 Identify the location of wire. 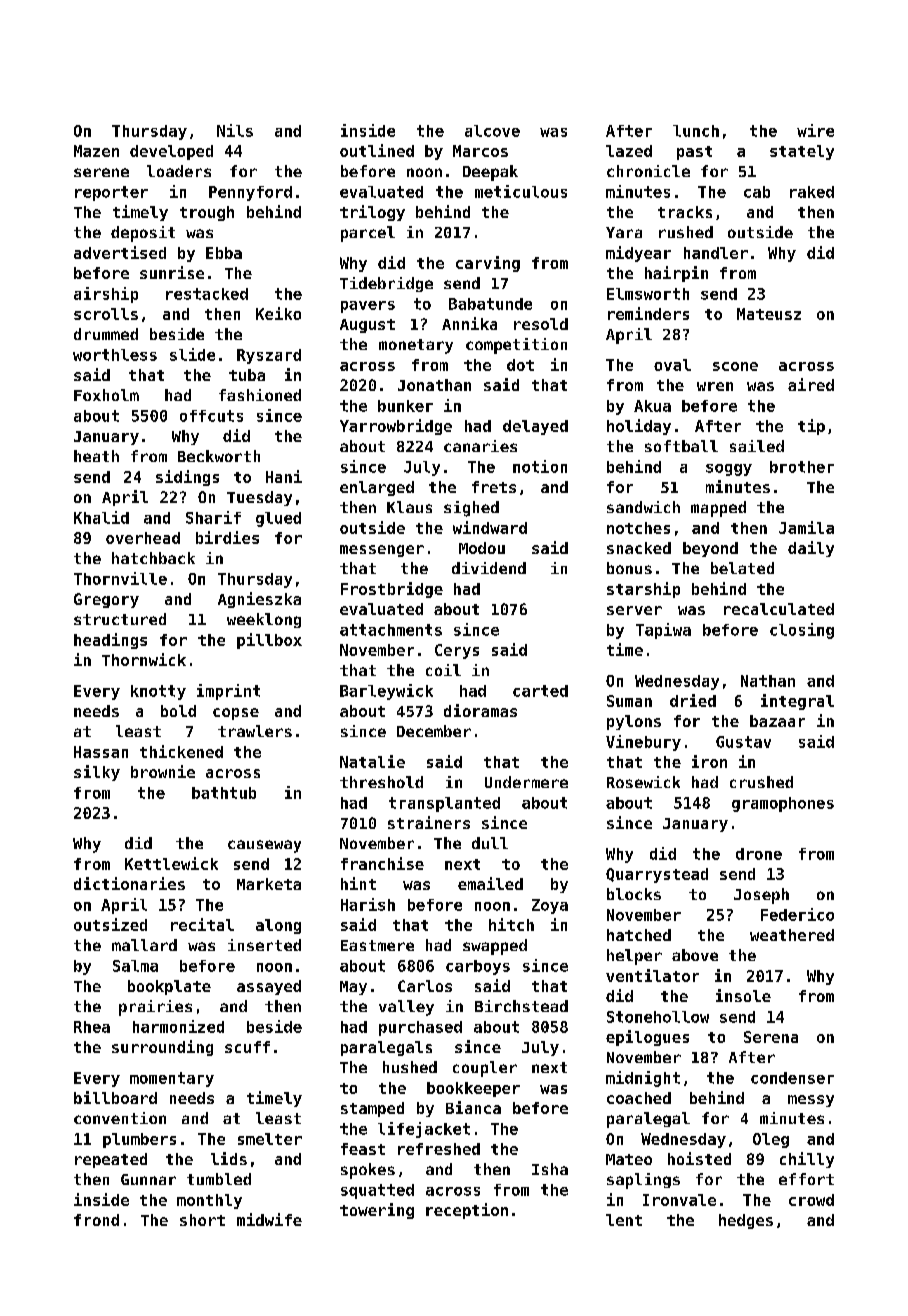
(815, 130).
